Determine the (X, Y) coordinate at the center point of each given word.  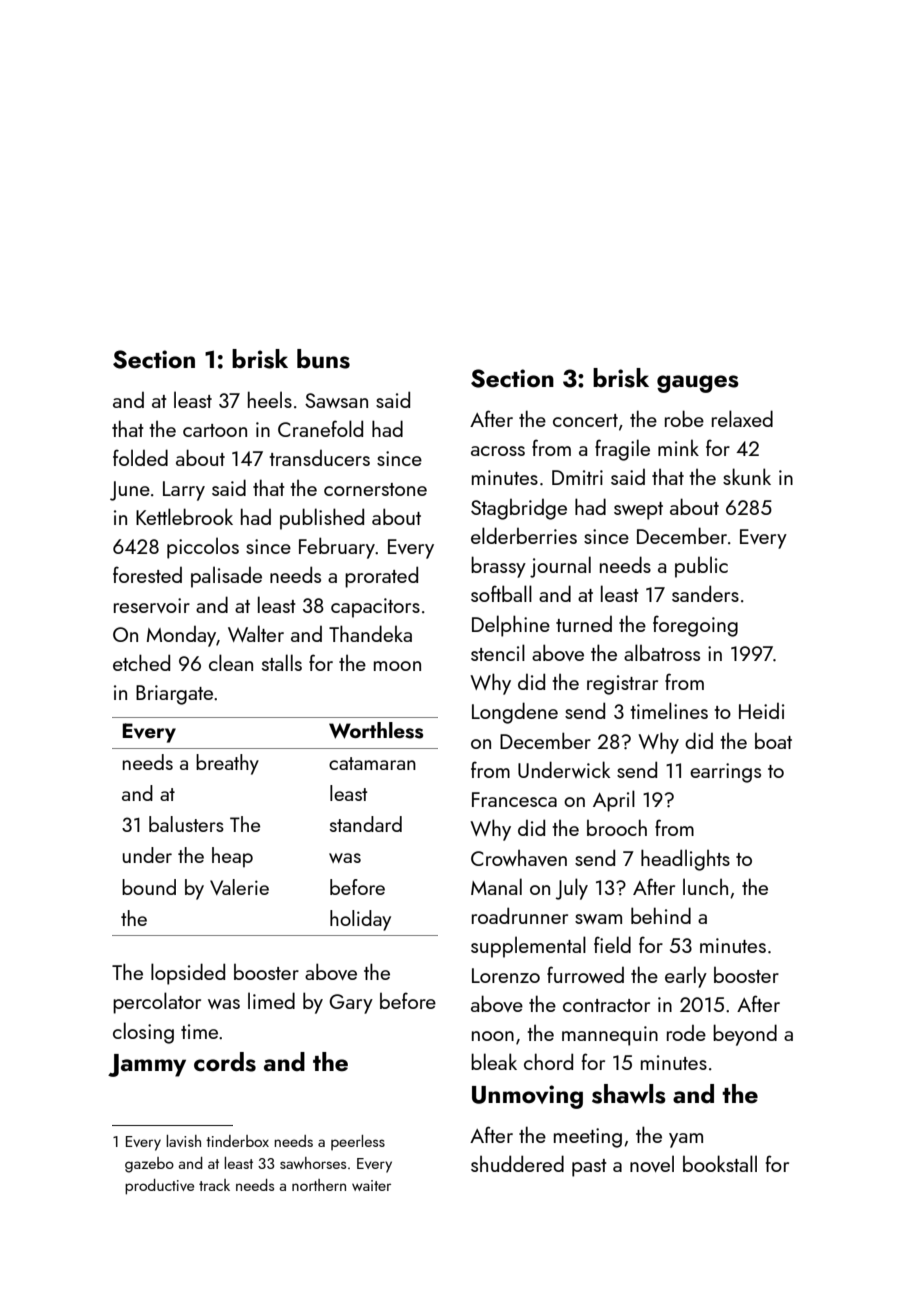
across (498, 451)
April (614, 801)
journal (560, 567)
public (701, 567)
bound (149, 887)
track (214, 1185)
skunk (747, 476)
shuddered (517, 1163)
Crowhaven (519, 858)
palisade (226, 577)
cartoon (215, 430)
